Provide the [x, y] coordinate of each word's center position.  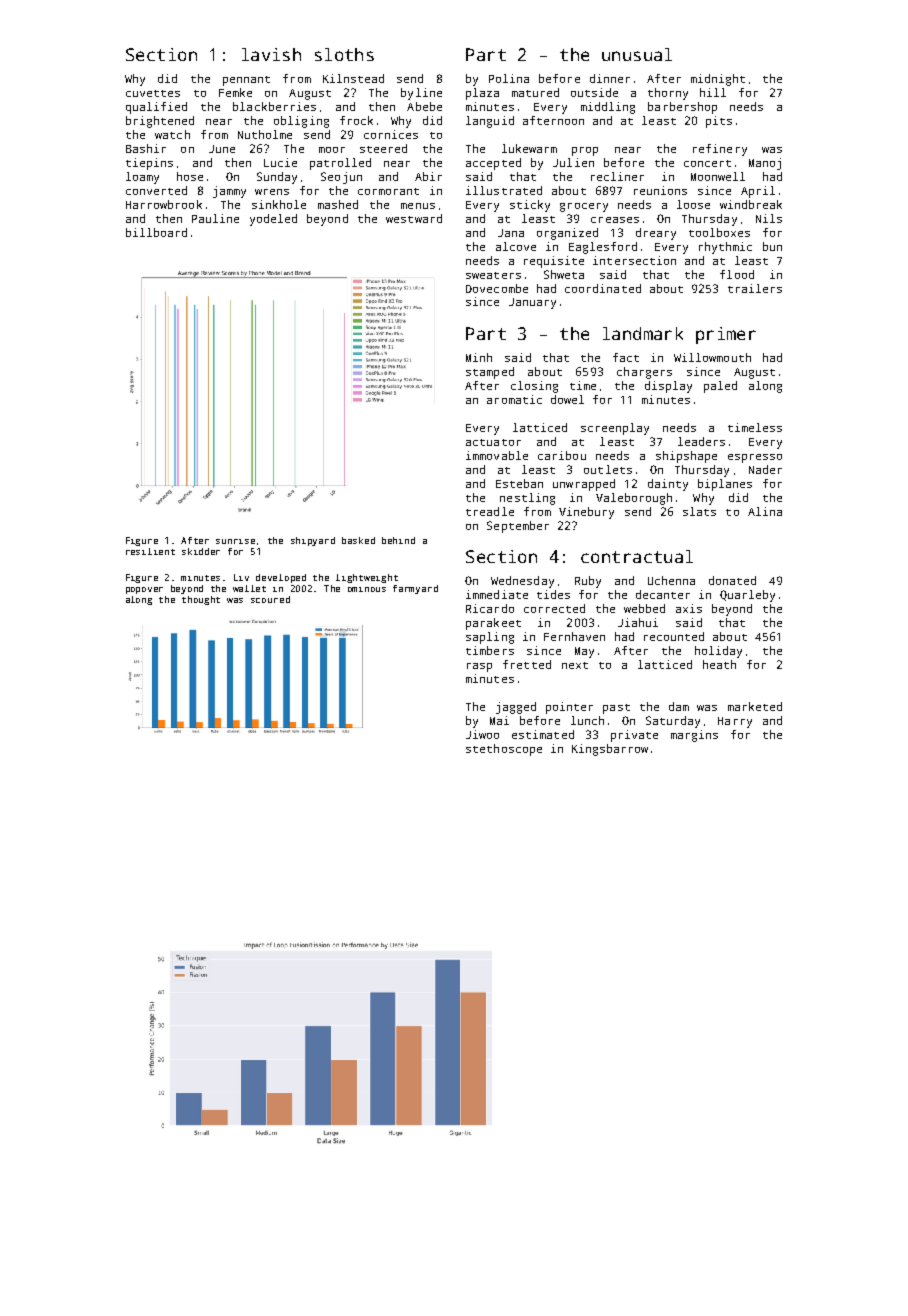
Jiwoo [482, 734]
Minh [479, 357]
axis [689, 608]
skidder [201, 551]
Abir [428, 176]
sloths [344, 54]
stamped [490, 373]
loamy [142, 178]
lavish [271, 54]
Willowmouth [712, 357]
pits [719, 122]
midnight [718, 80]
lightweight [367, 578]
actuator [493, 442]
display [668, 387]
